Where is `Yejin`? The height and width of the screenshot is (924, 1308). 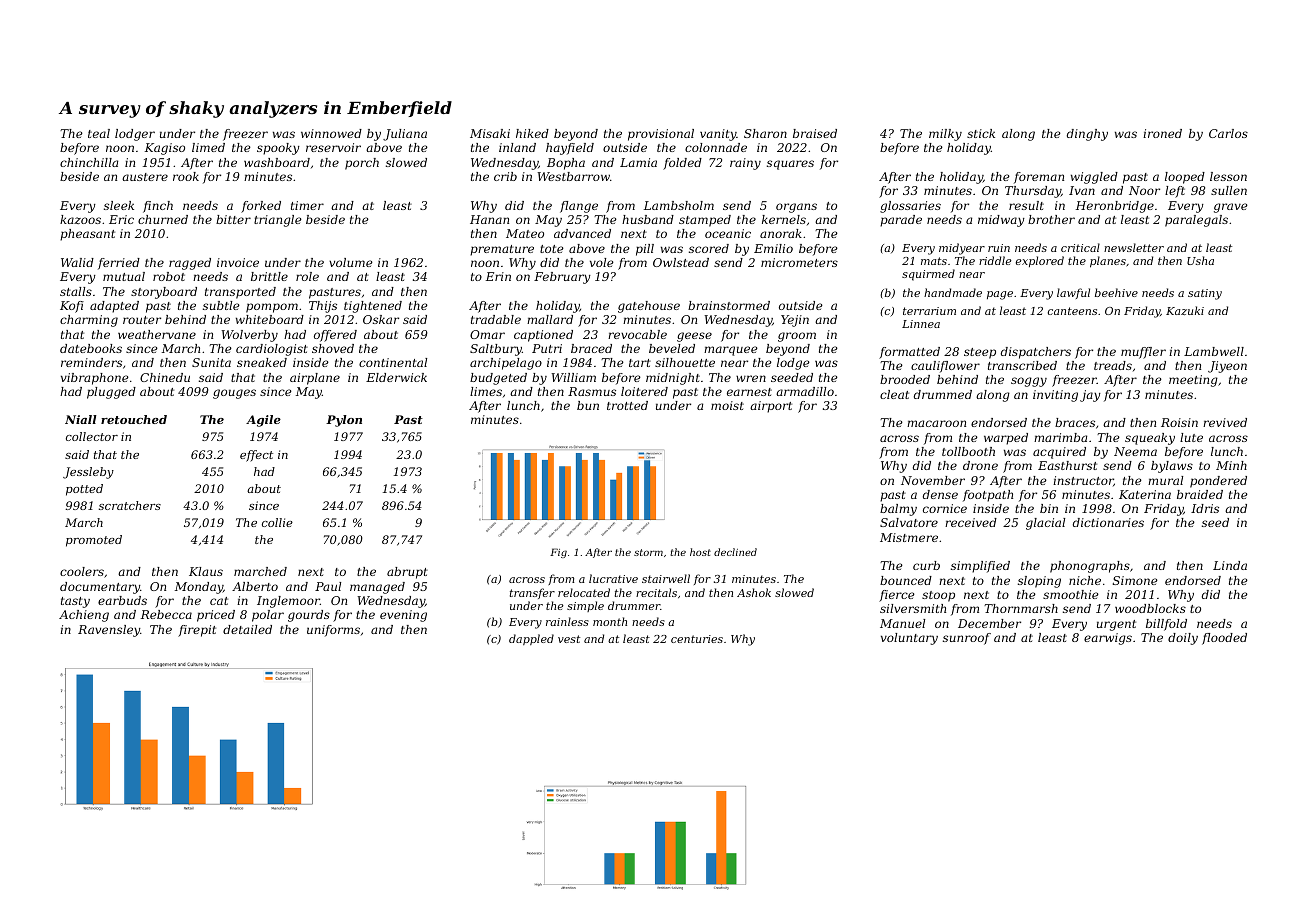
Yejin is located at coordinates (795, 321).
